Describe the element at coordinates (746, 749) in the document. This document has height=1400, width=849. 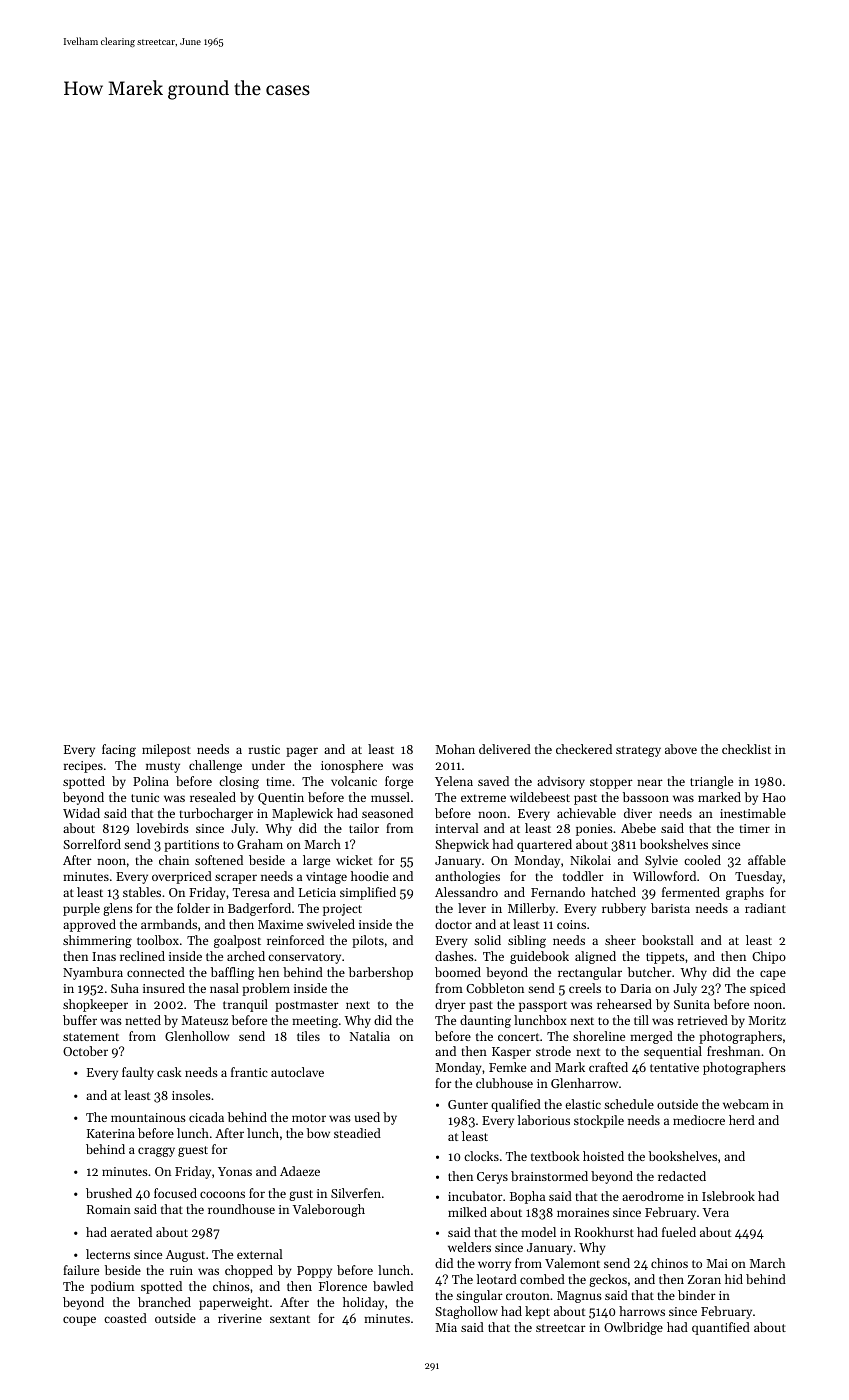
I see `checklist` at that location.
